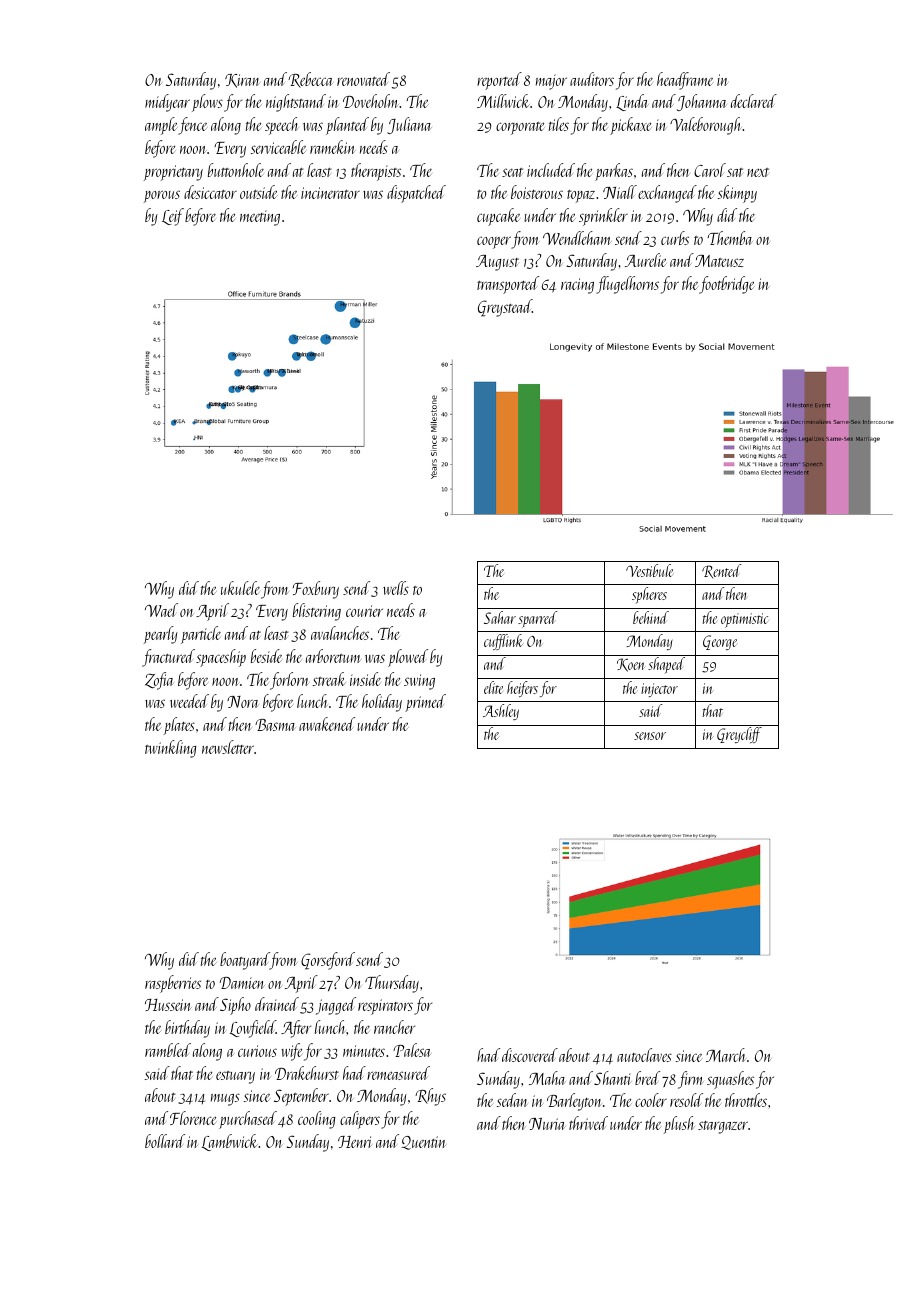 The width and height of the screenshot is (924, 1314). I want to click on ukulele, so click(240, 588).
